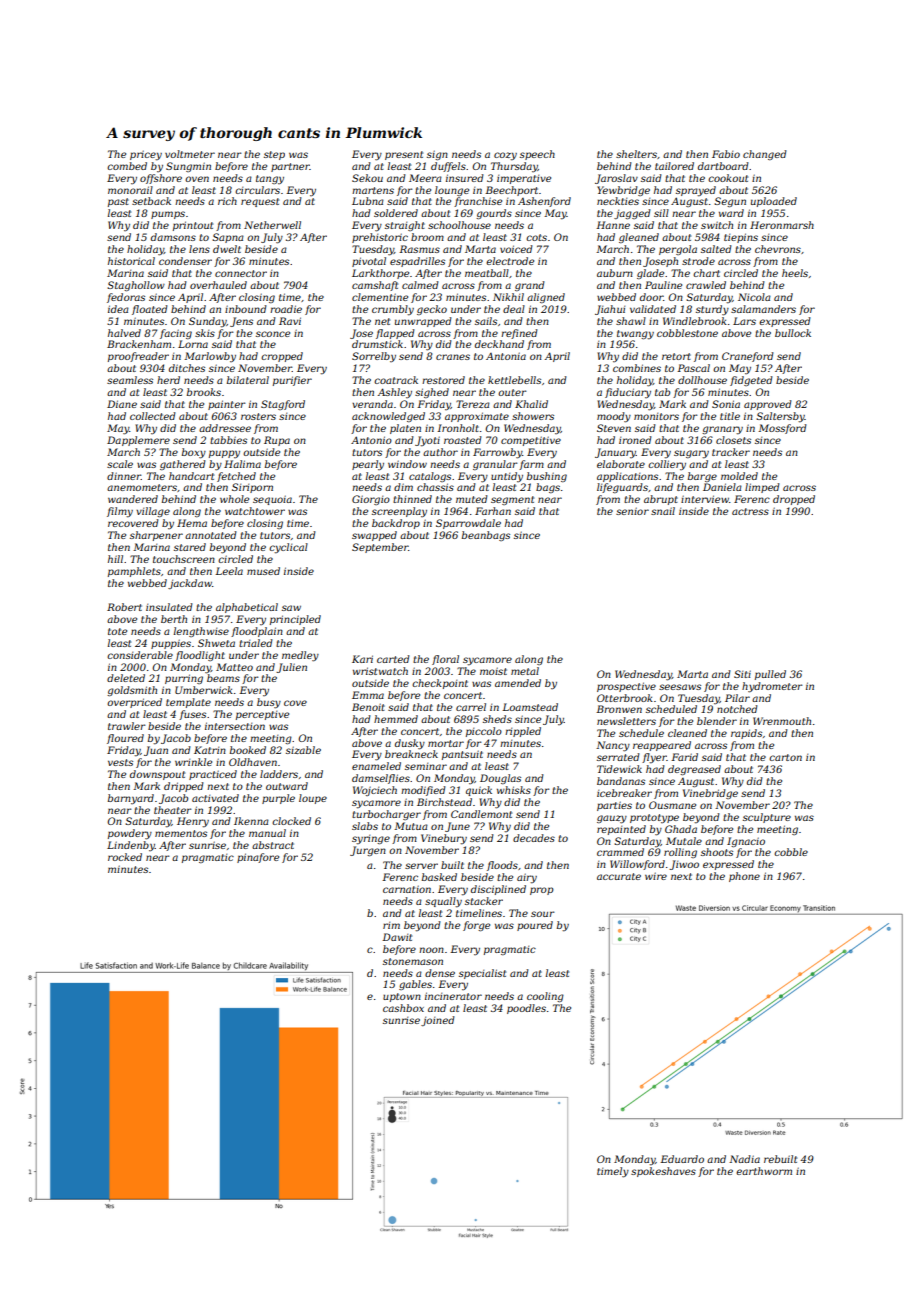  Describe the element at coordinates (437, 1021) in the screenshot. I see `joined` at that location.
